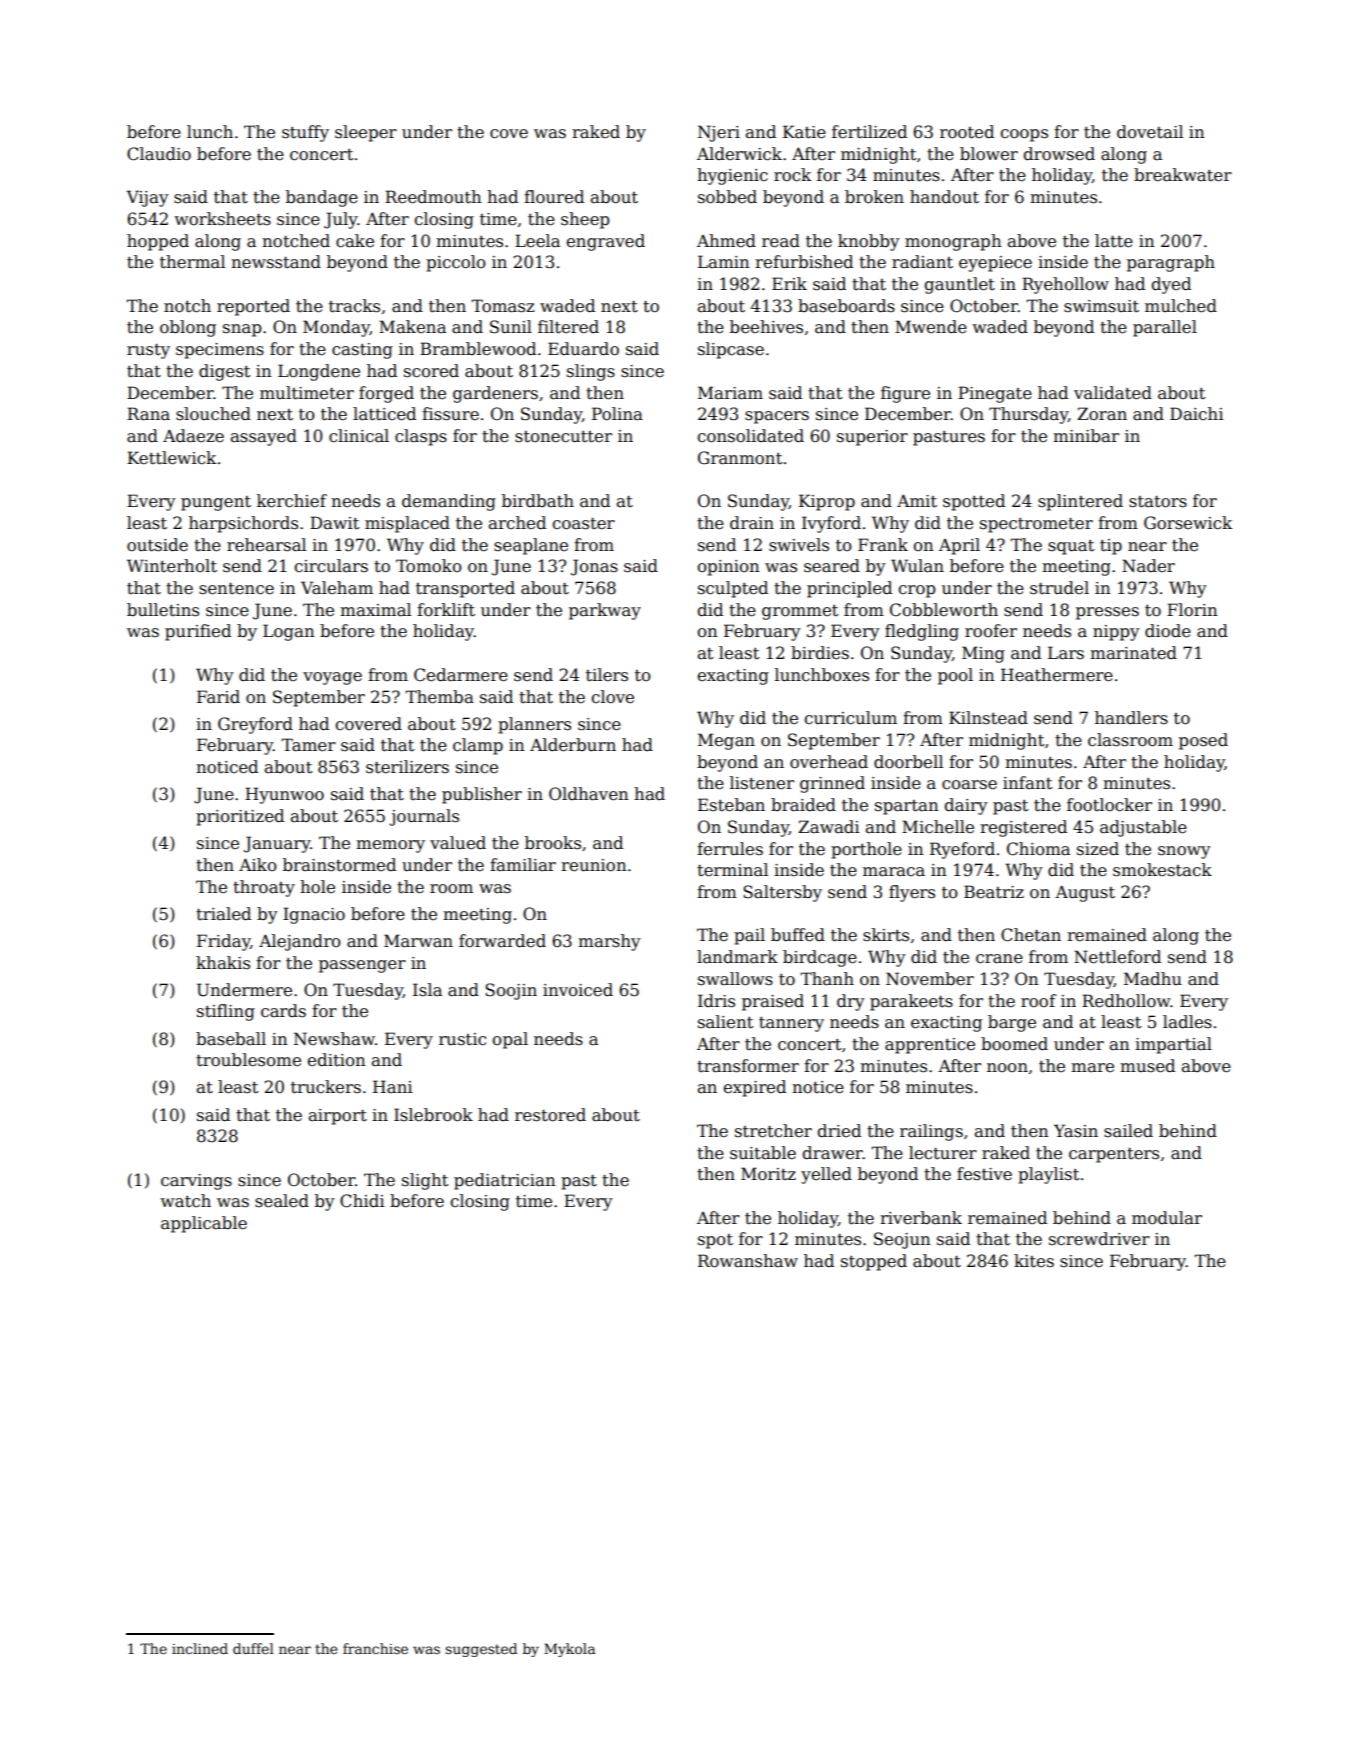 The width and height of the page is (1363, 1764). What do you see at coordinates (537, 241) in the page?
I see `Leela` at bounding box center [537, 241].
